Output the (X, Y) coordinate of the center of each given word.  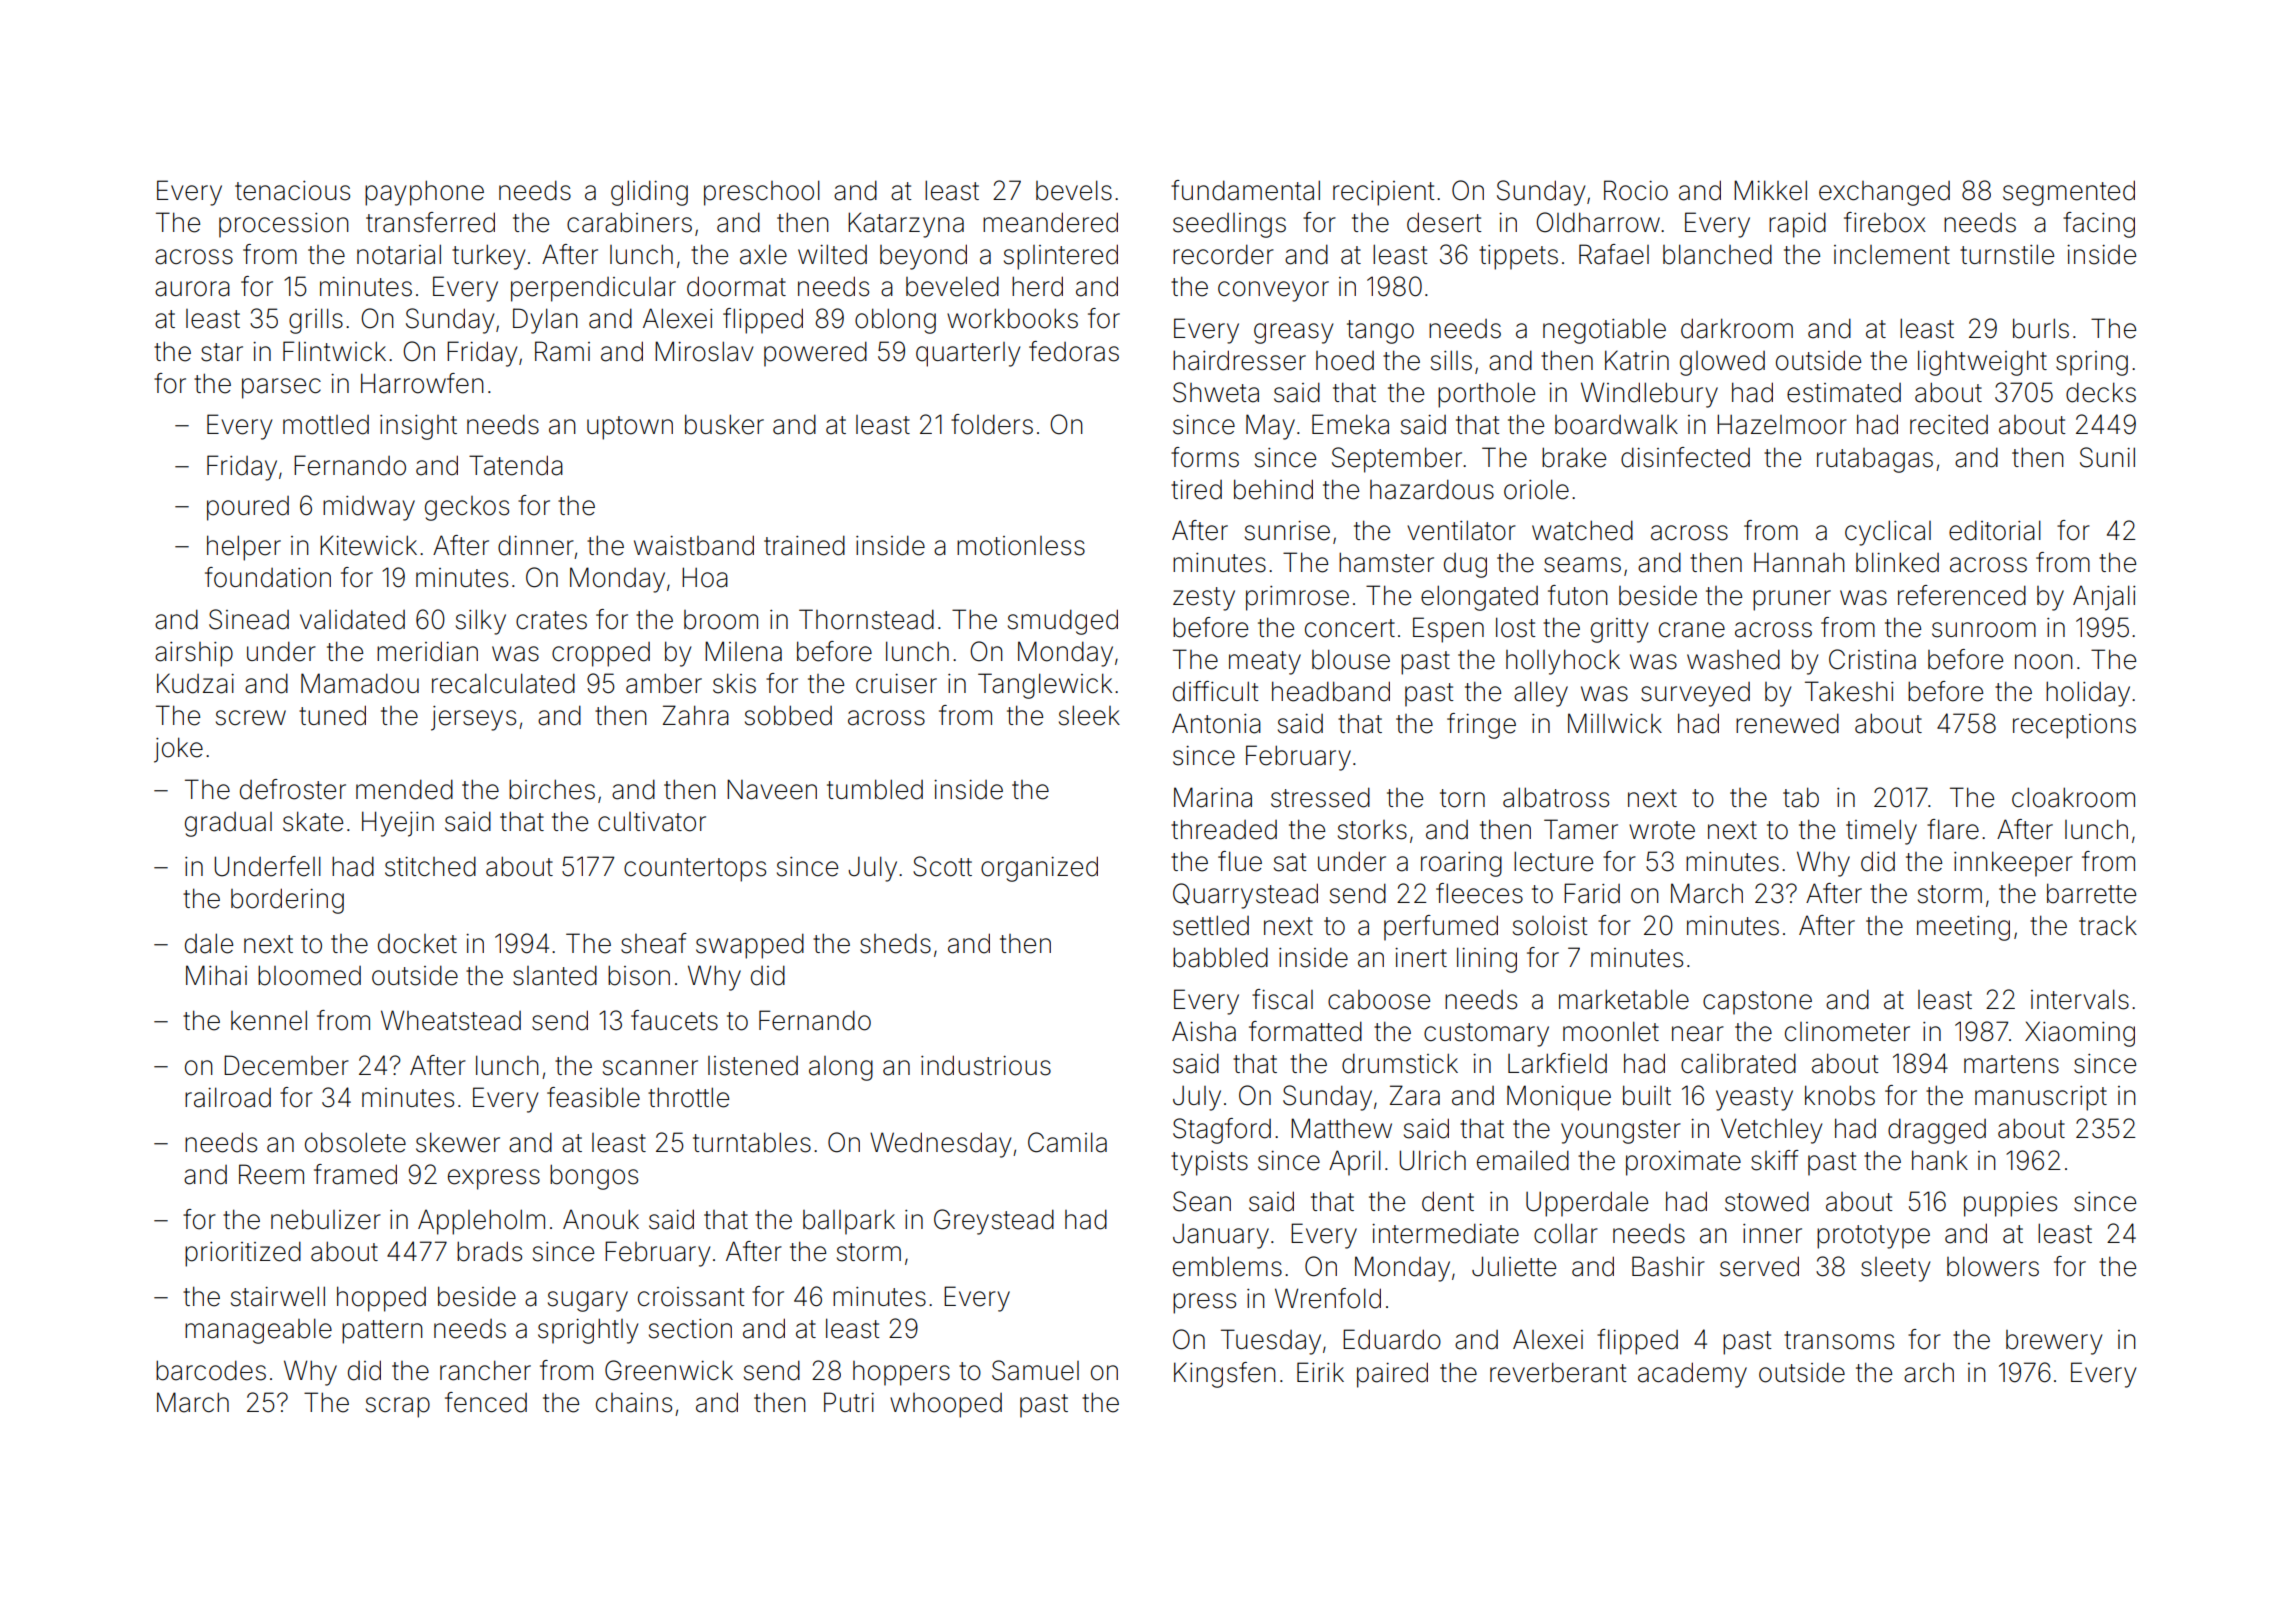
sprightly (588, 1331)
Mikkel (1770, 190)
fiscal (1282, 999)
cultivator (652, 822)
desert (1444, 222)
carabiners (629, 222)
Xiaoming (2080, 1034)
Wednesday (940, 1145)
